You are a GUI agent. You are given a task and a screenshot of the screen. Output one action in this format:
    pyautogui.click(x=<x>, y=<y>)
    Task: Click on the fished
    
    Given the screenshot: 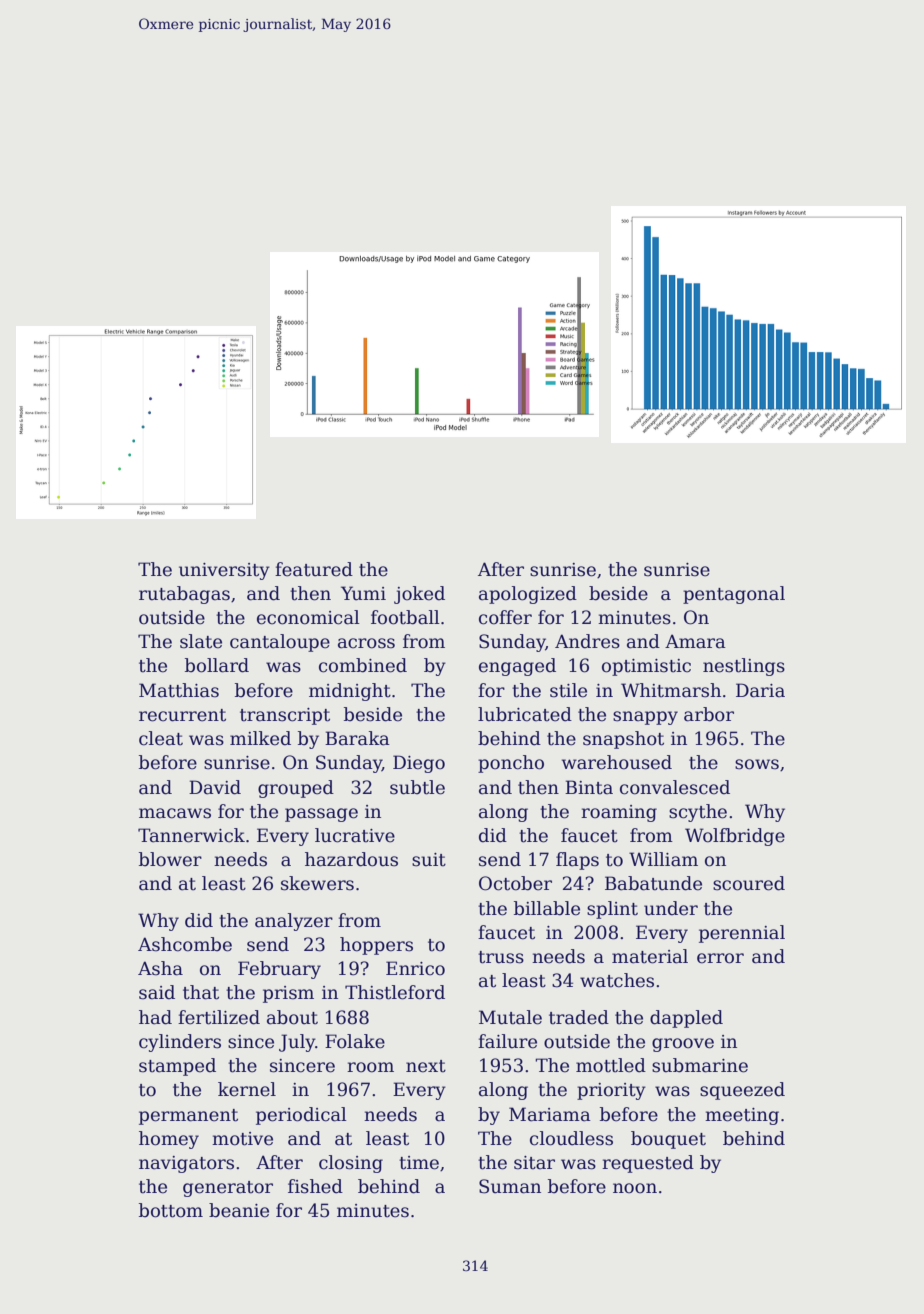 What is the action you would take?
    pyautogui.click(x=315, y=1186)
